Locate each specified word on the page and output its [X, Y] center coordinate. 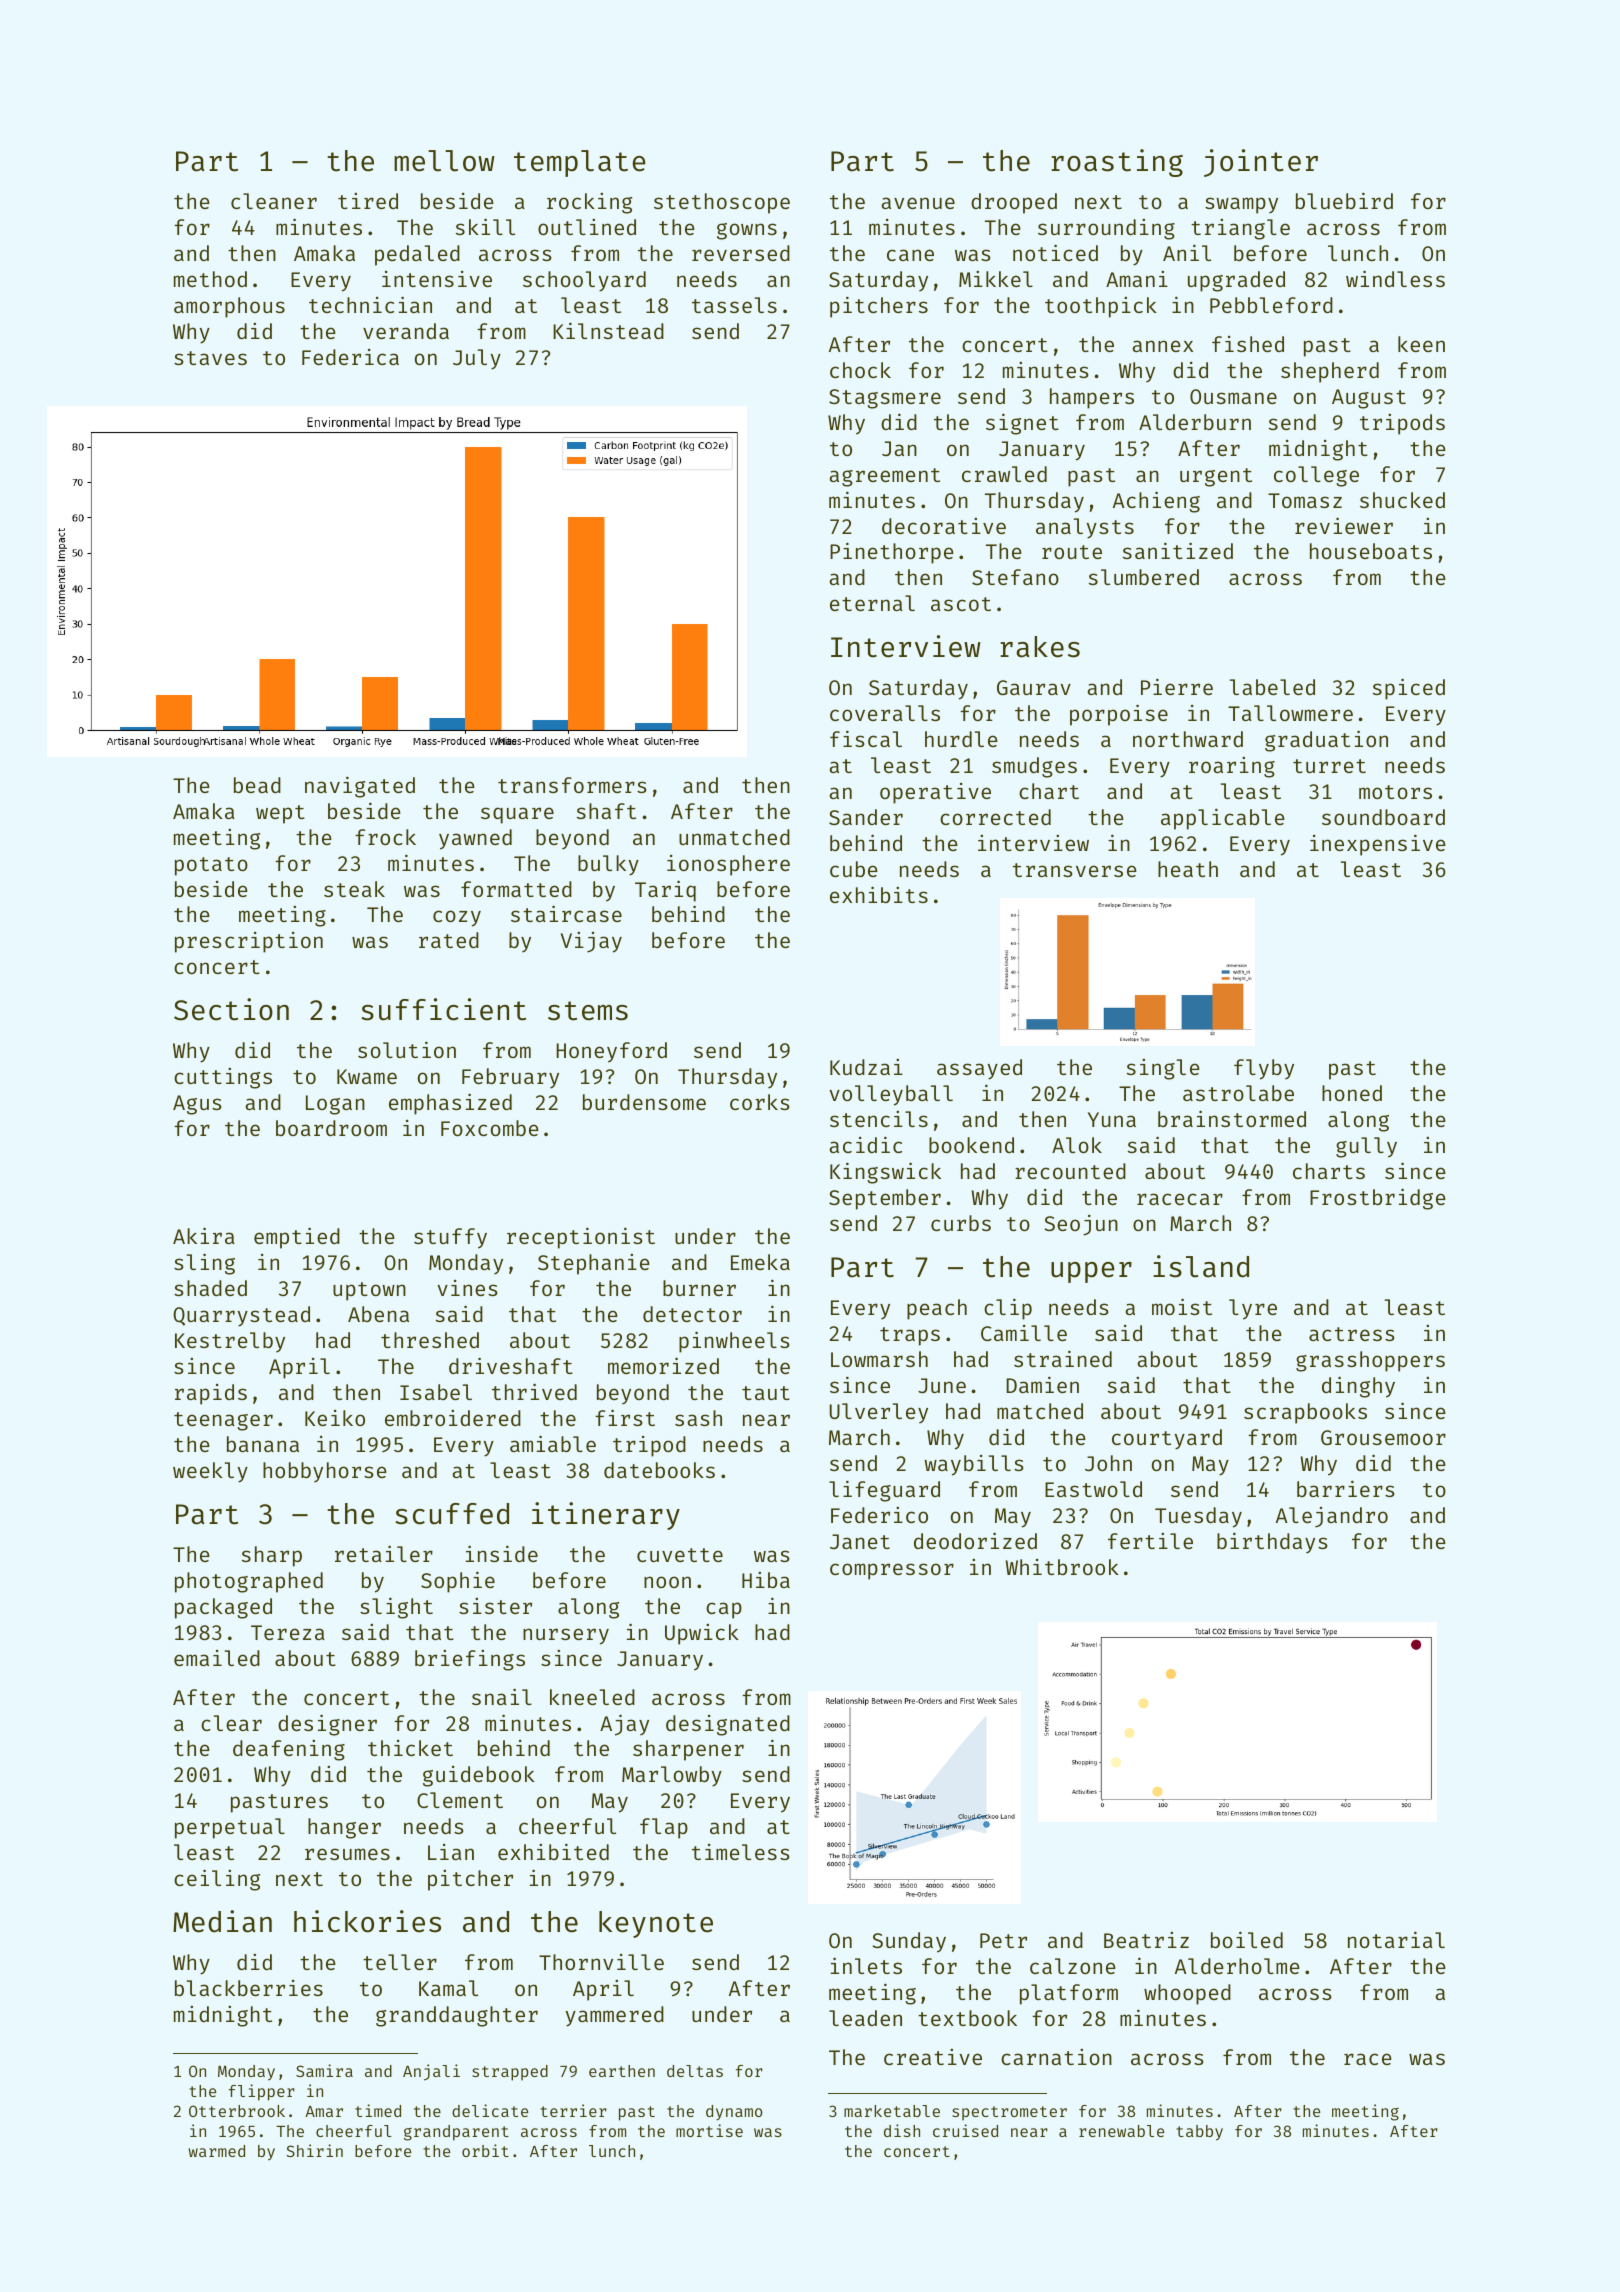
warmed [216, 2151]
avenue [918, 203]
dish [902, 2130]
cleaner [274, 201]
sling [204, 1264]
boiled [1247, 1939]
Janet [860, 1541]
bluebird [1344, 200]
